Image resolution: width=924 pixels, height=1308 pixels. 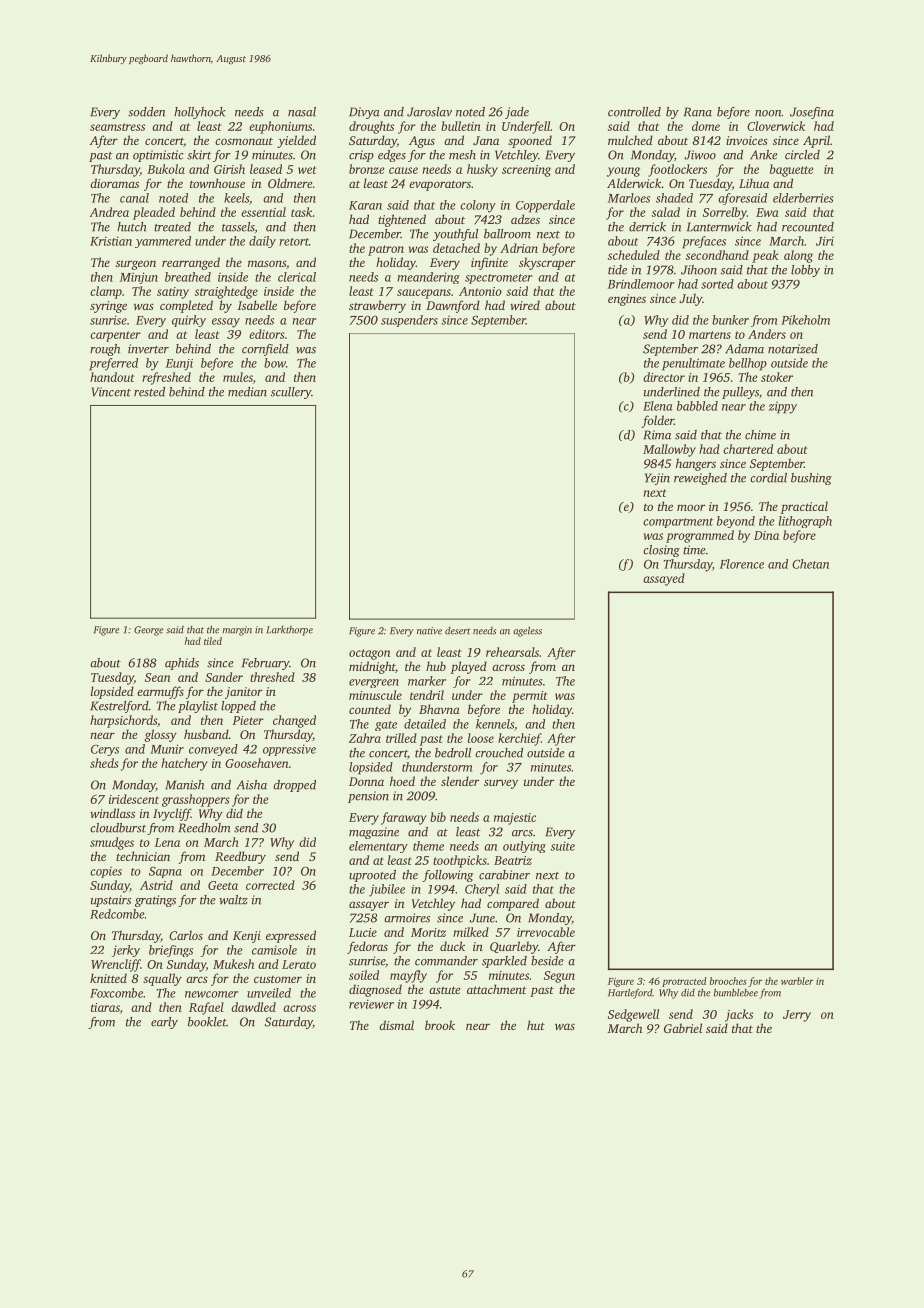 What do you see at coordinates (422, 142) in the page?
I see `Agus` at bounding box center [422, 142].
